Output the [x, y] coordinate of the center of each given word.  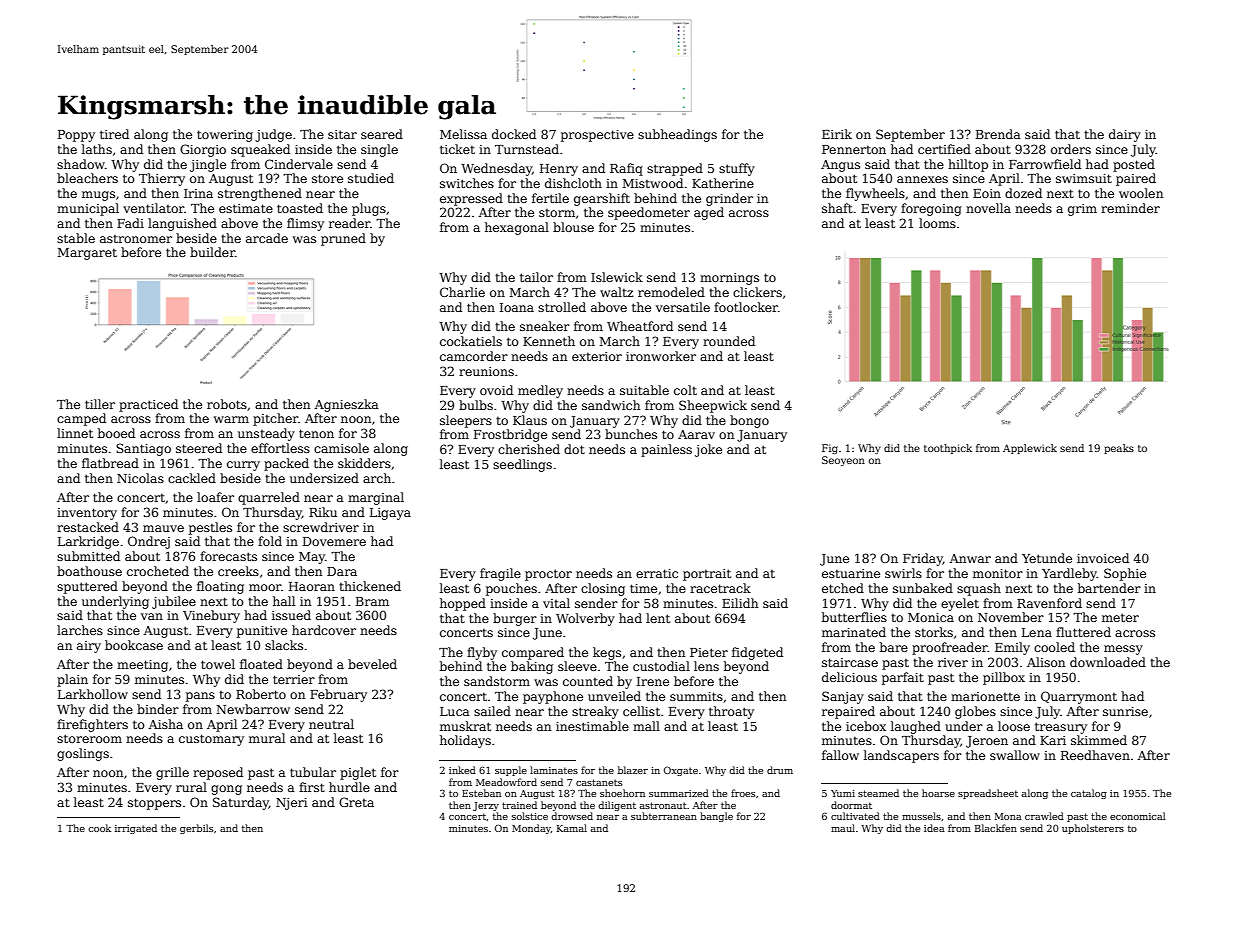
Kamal [572, 828]
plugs [369, 209]
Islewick [617, 277]
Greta [356, 802]
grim [1082, 210]
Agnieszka [346, 405]
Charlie [462, 292]
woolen [1141, 193]
